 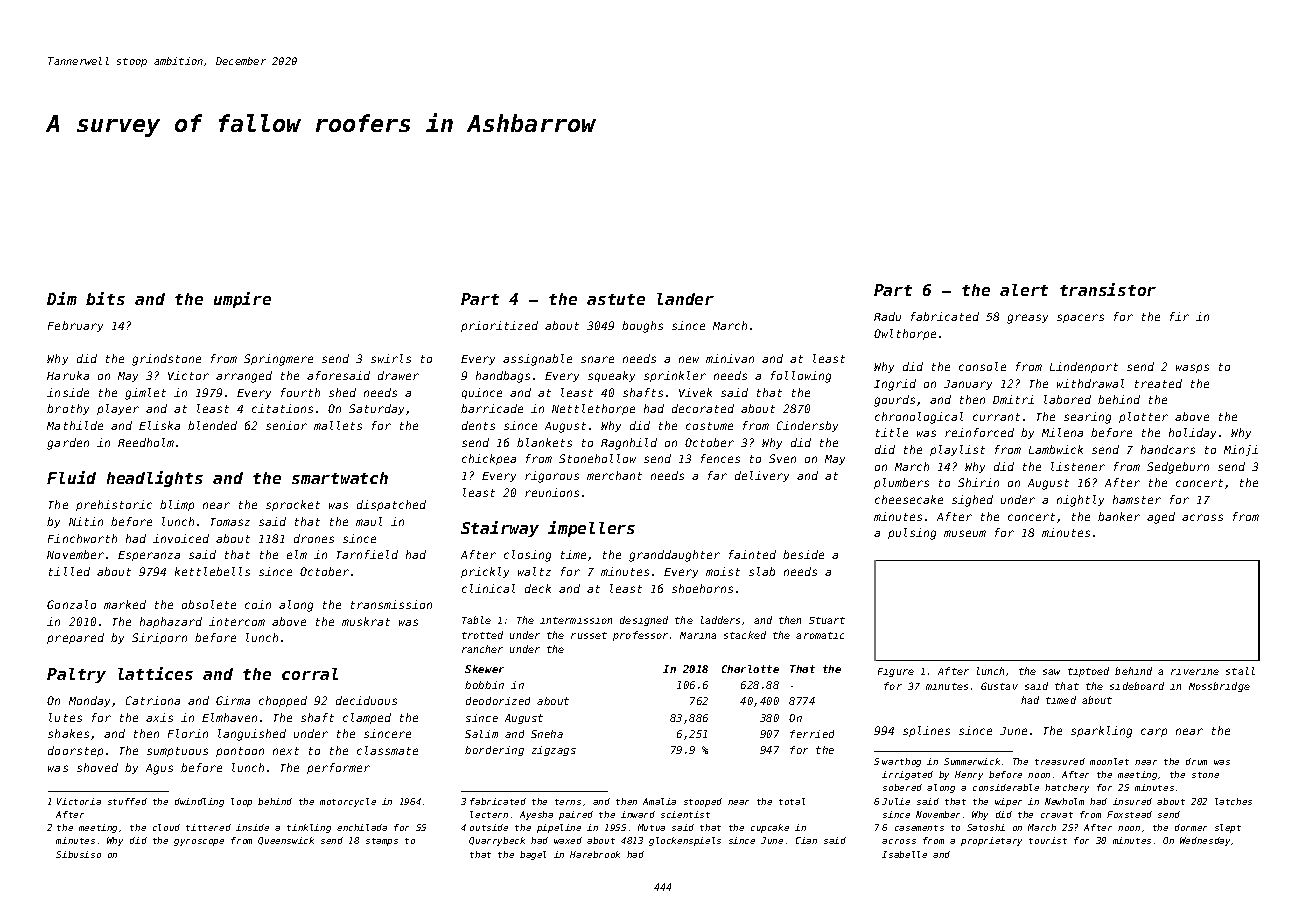 I want to click on decorated, so click(x=703, y=408).
